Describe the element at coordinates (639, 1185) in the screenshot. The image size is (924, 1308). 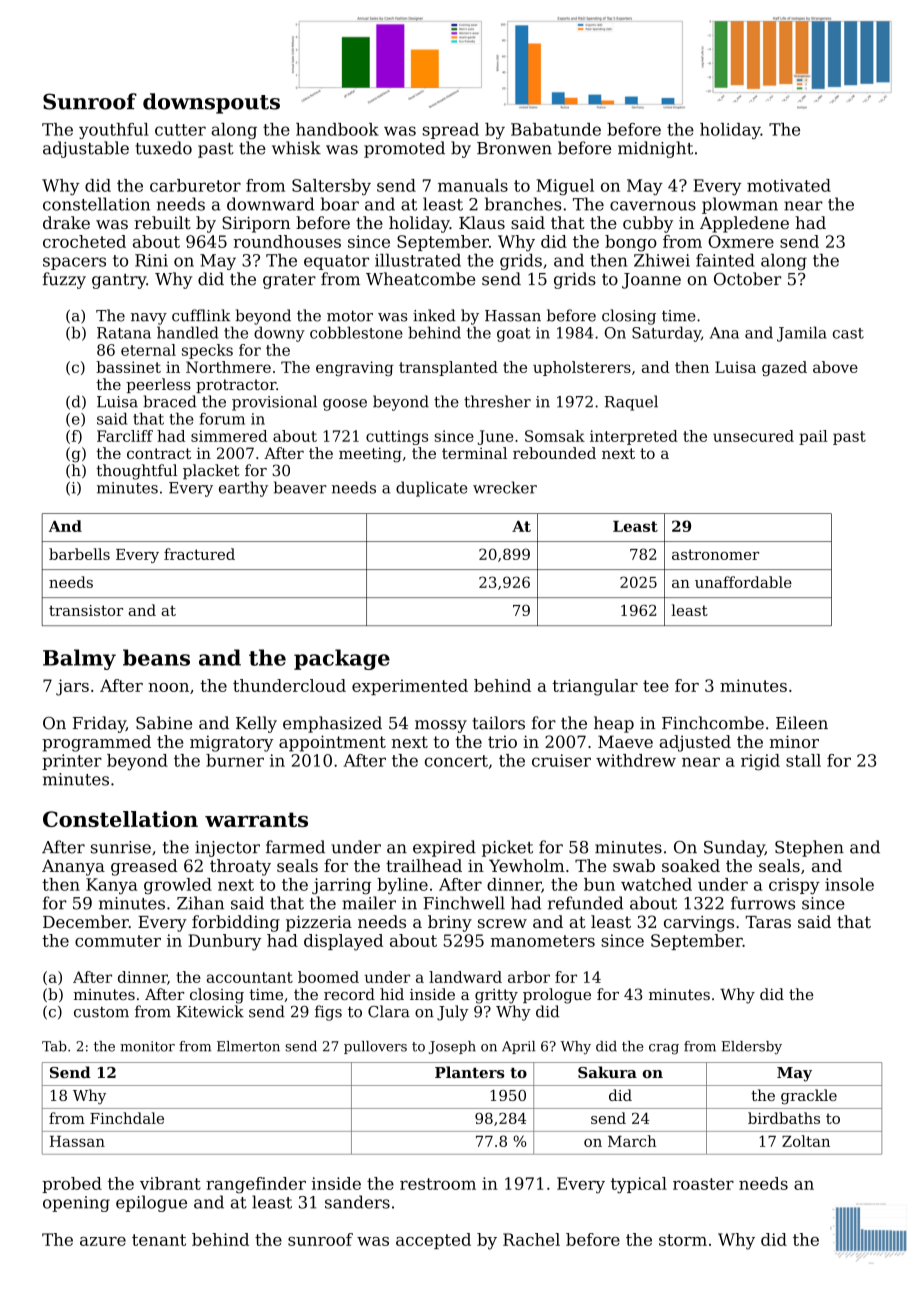
I see `typical` at that location.
